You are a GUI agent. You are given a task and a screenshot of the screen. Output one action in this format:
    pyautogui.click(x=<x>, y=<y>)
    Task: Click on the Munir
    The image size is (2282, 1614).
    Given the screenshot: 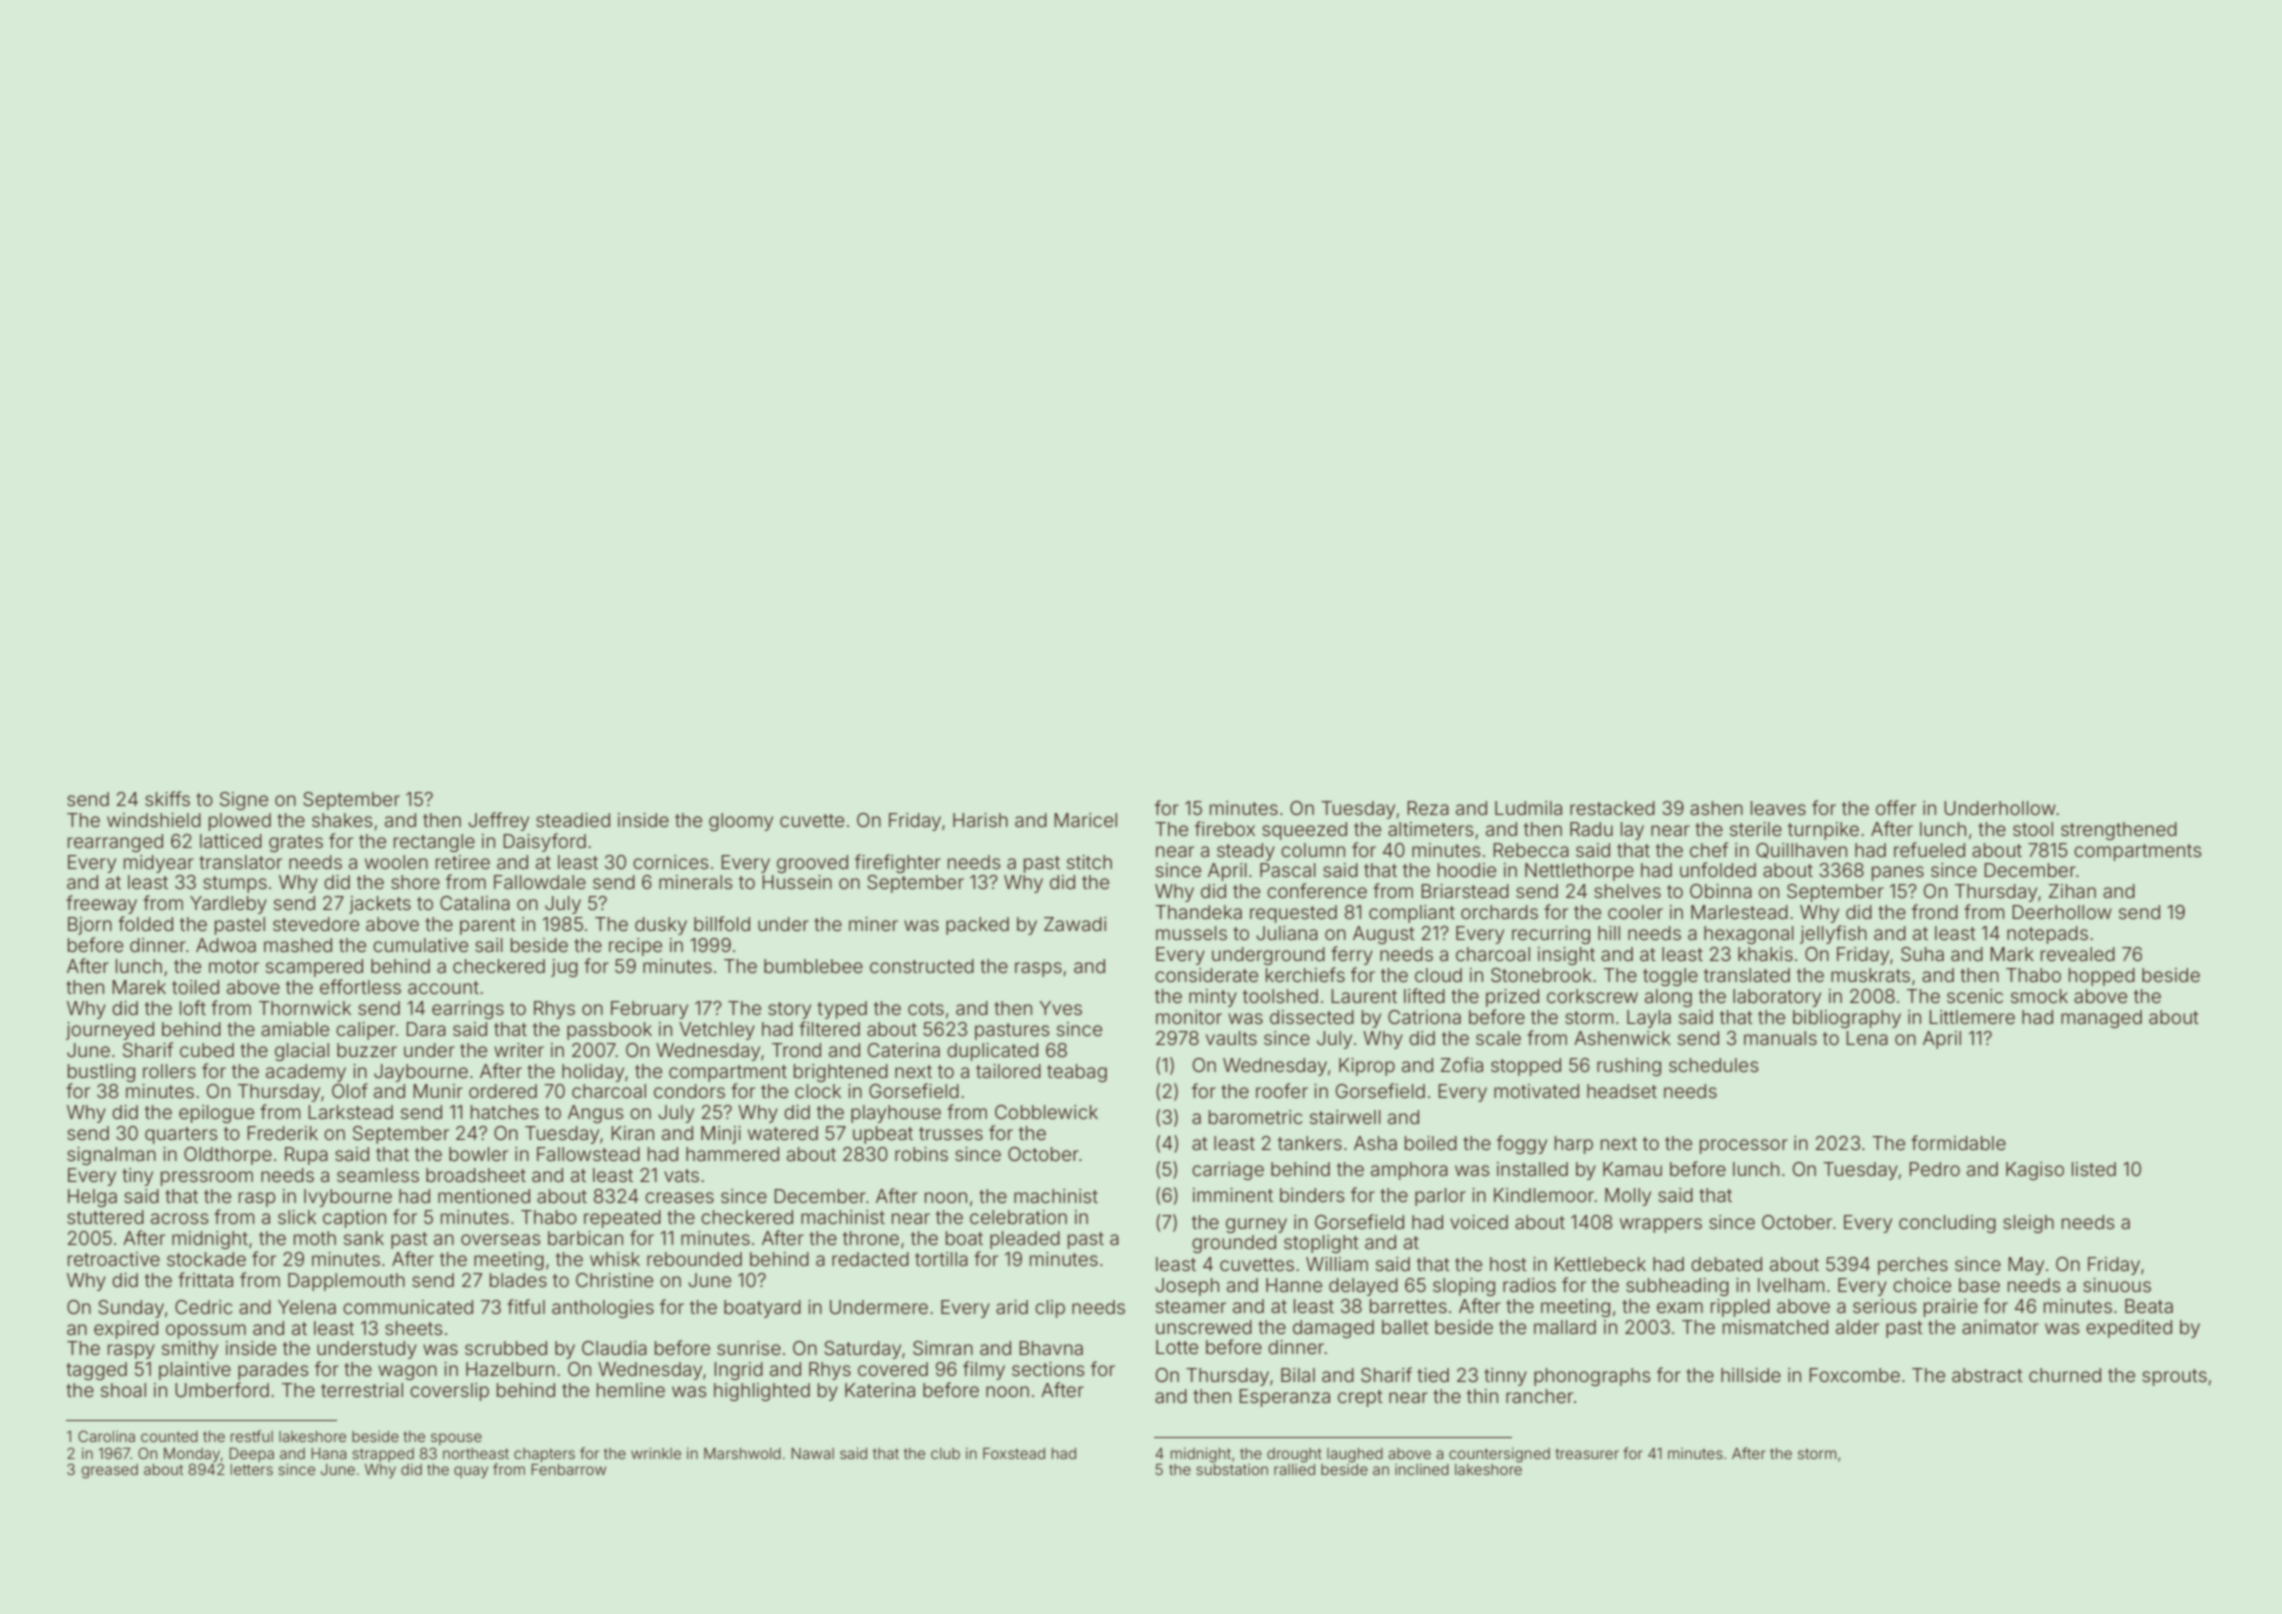 What is the action you would take?
    pyautogui.click(x=438, y=1091)
